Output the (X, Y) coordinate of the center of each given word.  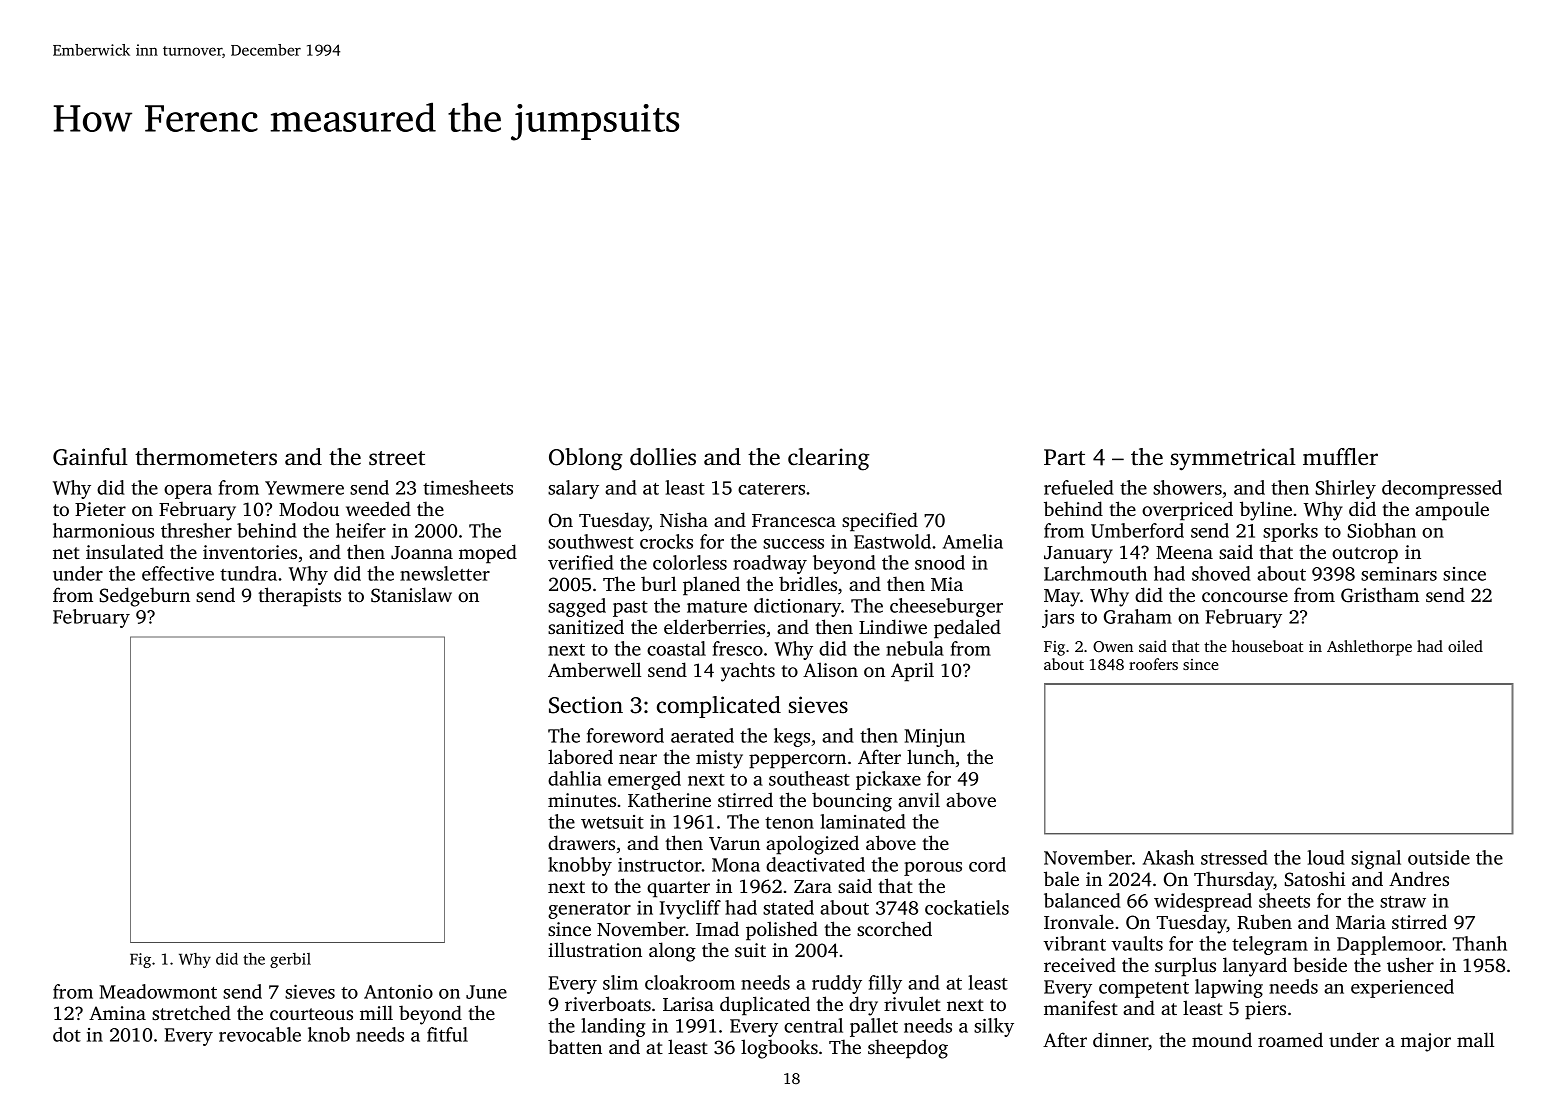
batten (575, 1046)
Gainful (90, 457)
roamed (1290, 1039)
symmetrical (1233, 459)
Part (1064, 457)
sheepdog (908, 1049)
